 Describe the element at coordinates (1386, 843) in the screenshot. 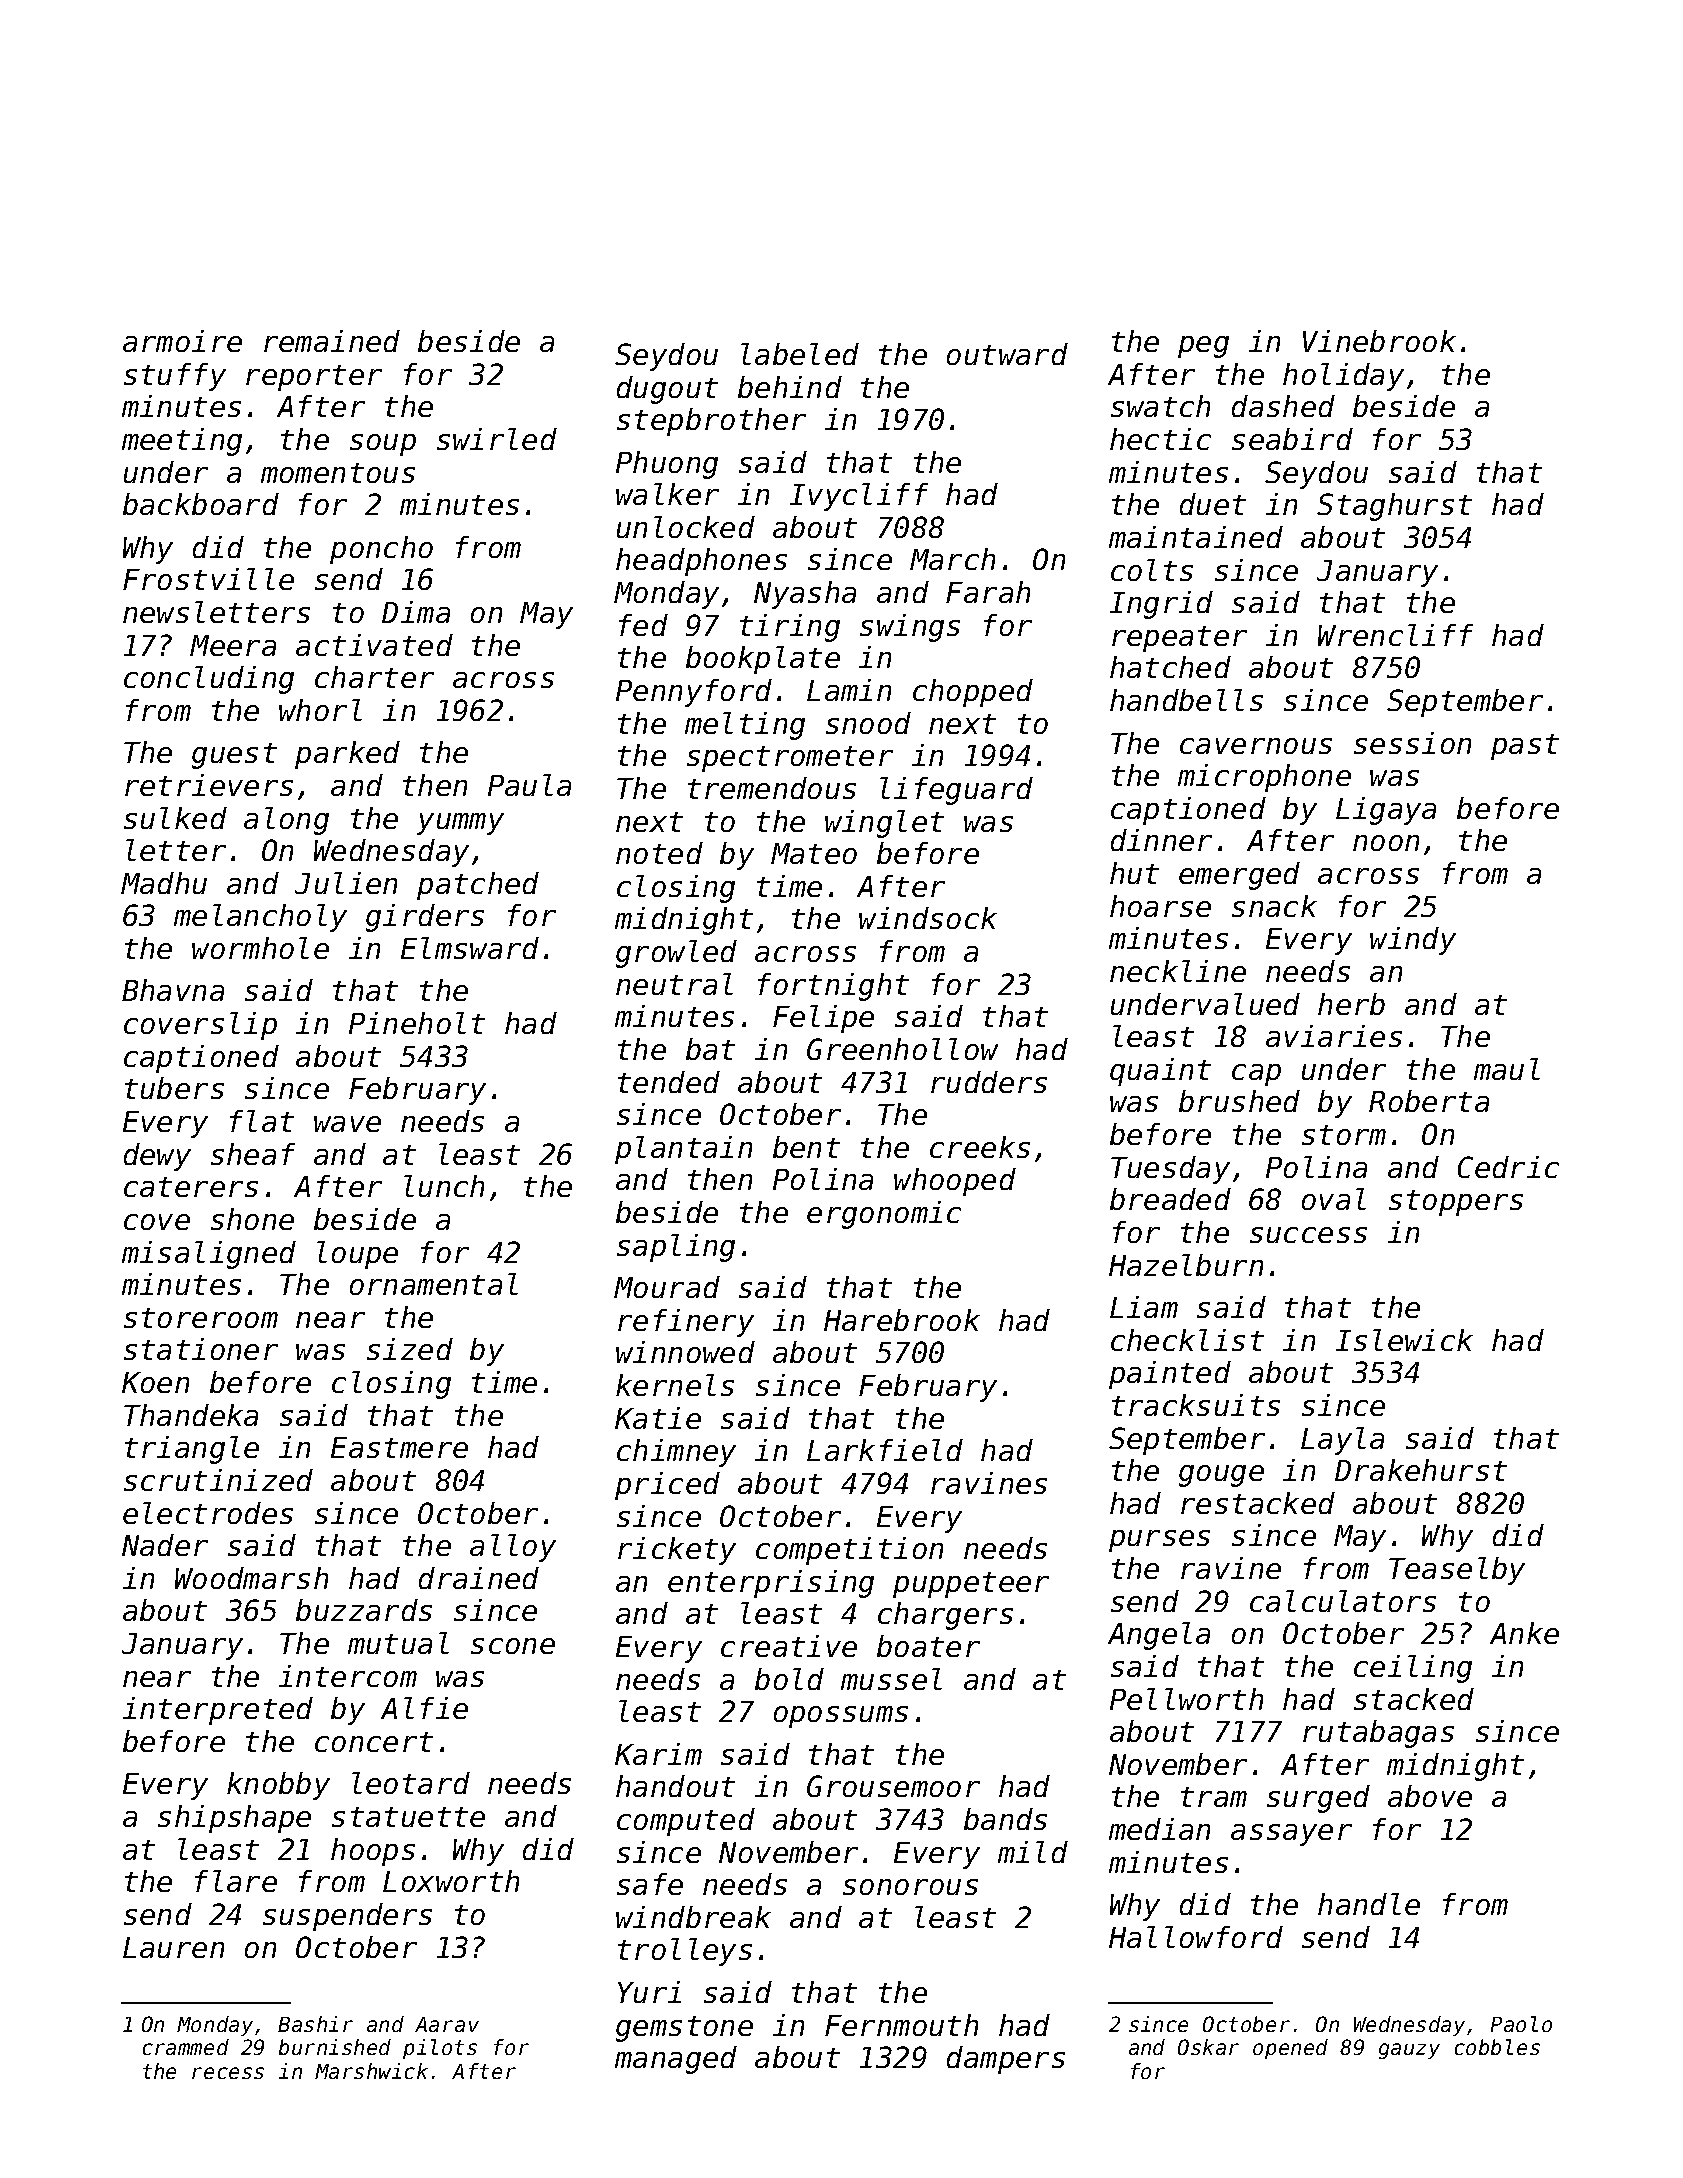

I see `noon` at that location.
